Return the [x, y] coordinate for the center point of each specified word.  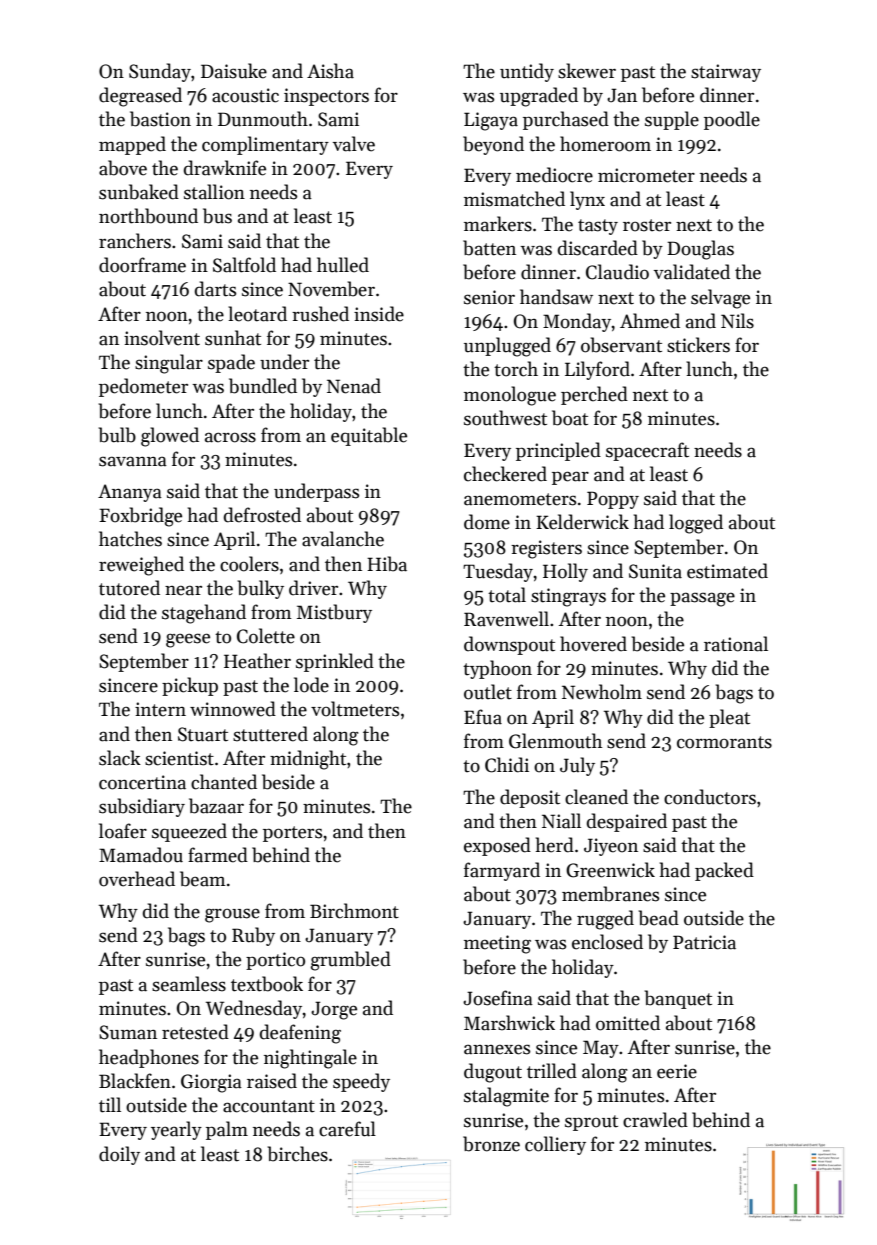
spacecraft [647, 451]
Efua [483, 717]
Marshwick [509, 1023]
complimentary [265, 145]
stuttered [270, 734]
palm [227, 1130]
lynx [587, 200]
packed [724, 871]
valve [354, 144]
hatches [130, 539]
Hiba [387, 564]
